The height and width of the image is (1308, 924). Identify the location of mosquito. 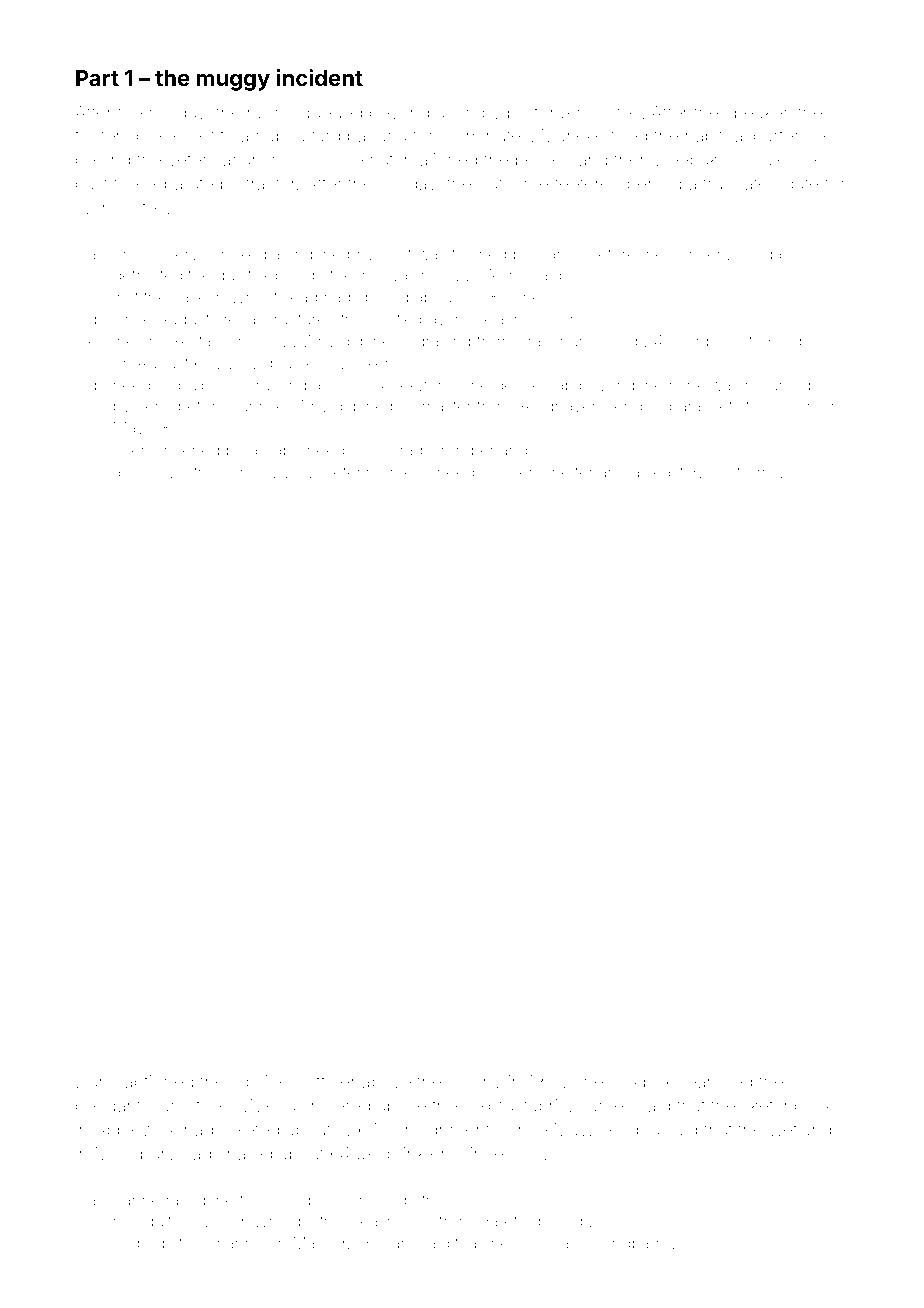
(147, 1222).
